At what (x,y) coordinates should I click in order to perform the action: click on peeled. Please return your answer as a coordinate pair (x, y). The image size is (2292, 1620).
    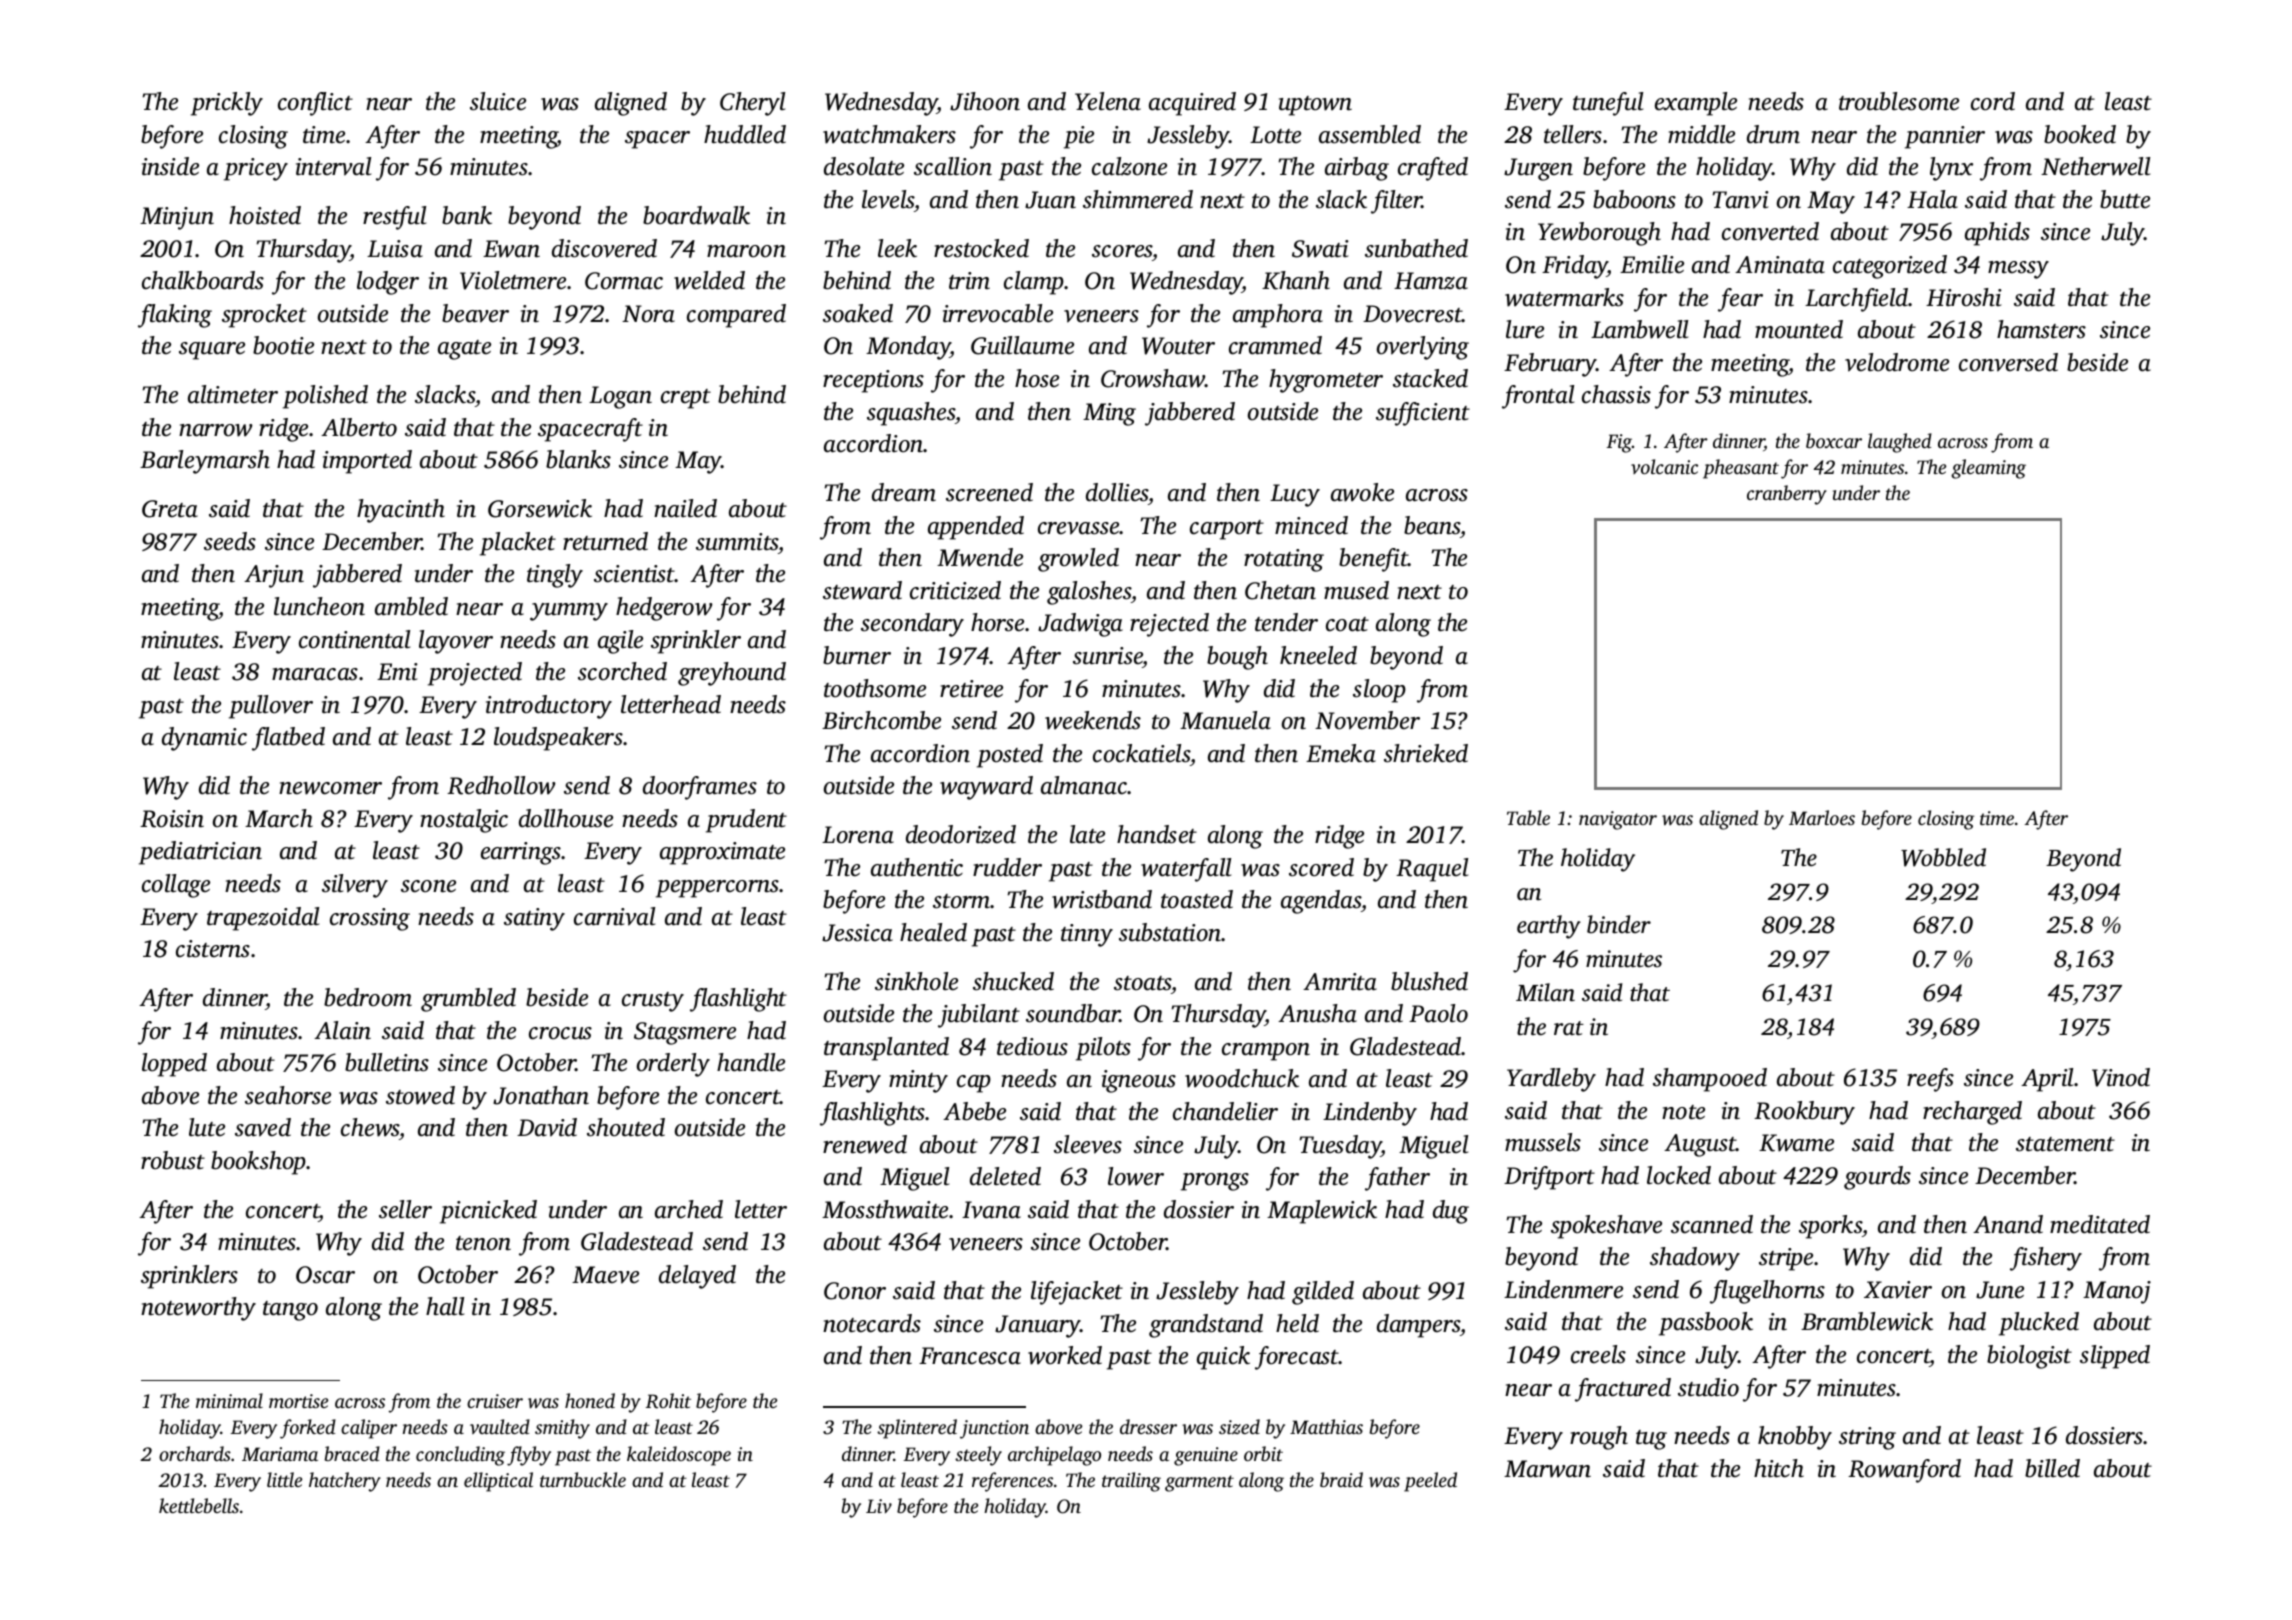
    Looking at the image, I should click on (1430, 1482).
